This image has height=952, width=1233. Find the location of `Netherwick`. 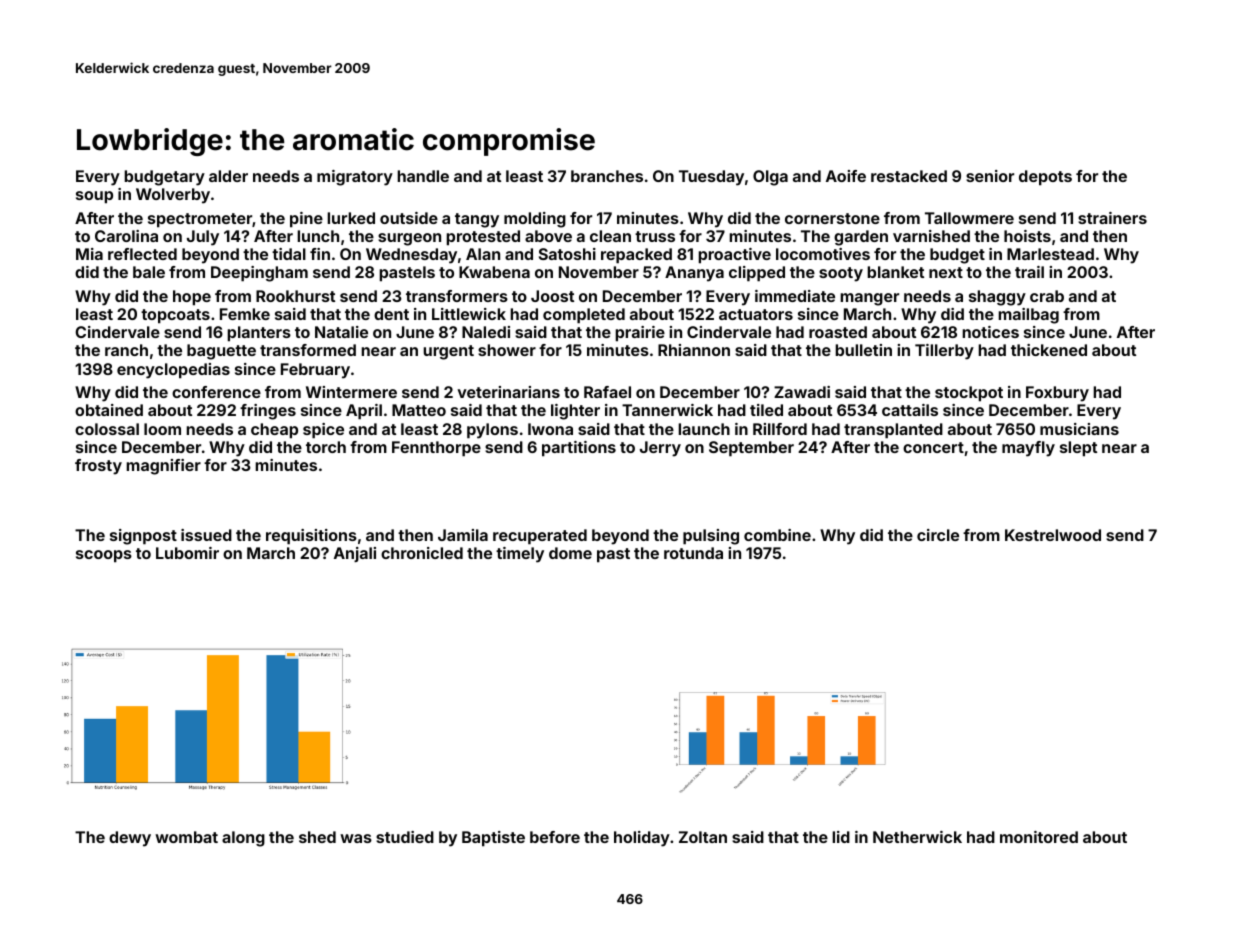

Netherwick is located at coordinates (917, 837).
